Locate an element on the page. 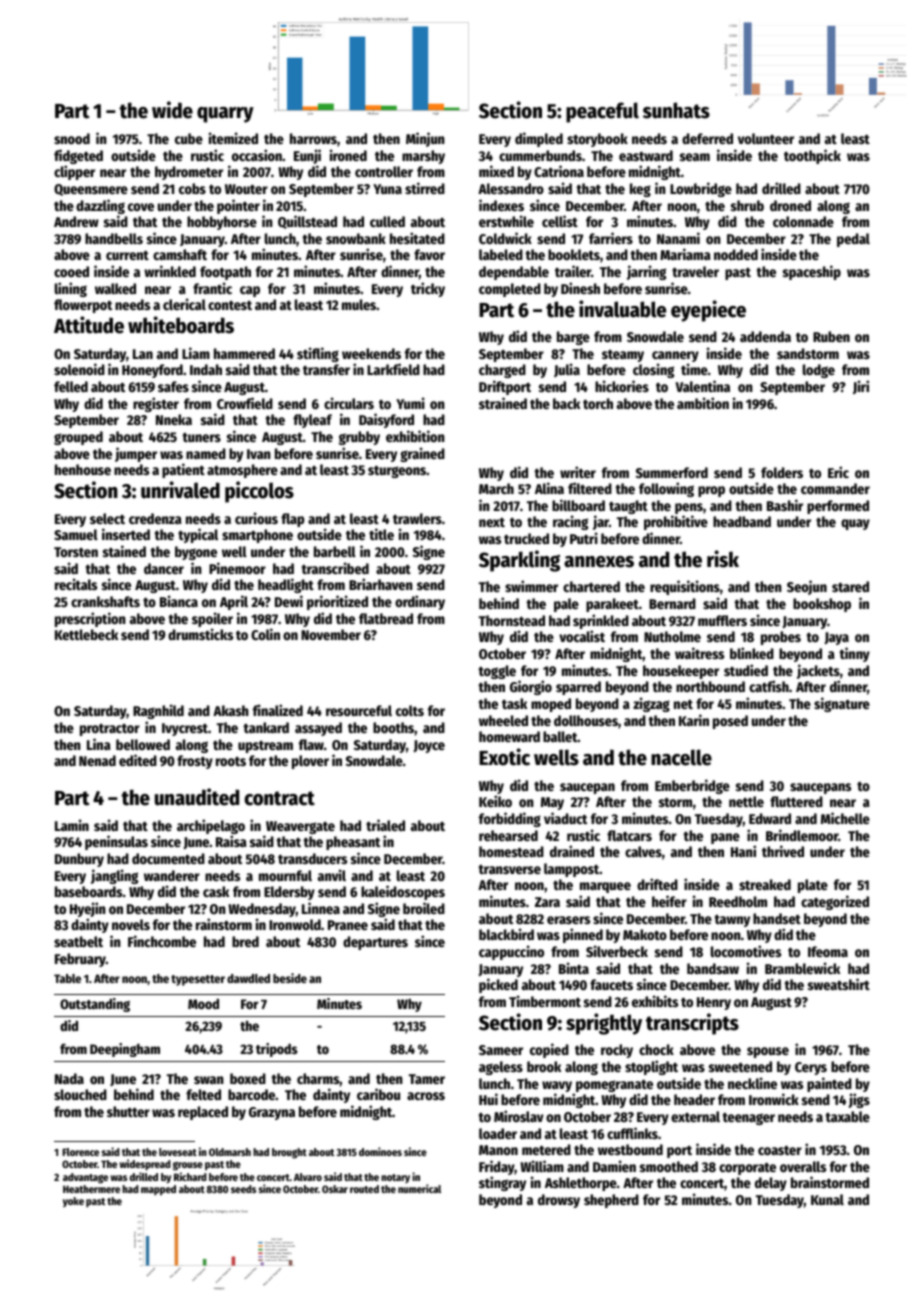 This image has width=924, height=1308. Jiri is located at coordinates (861, 387).
